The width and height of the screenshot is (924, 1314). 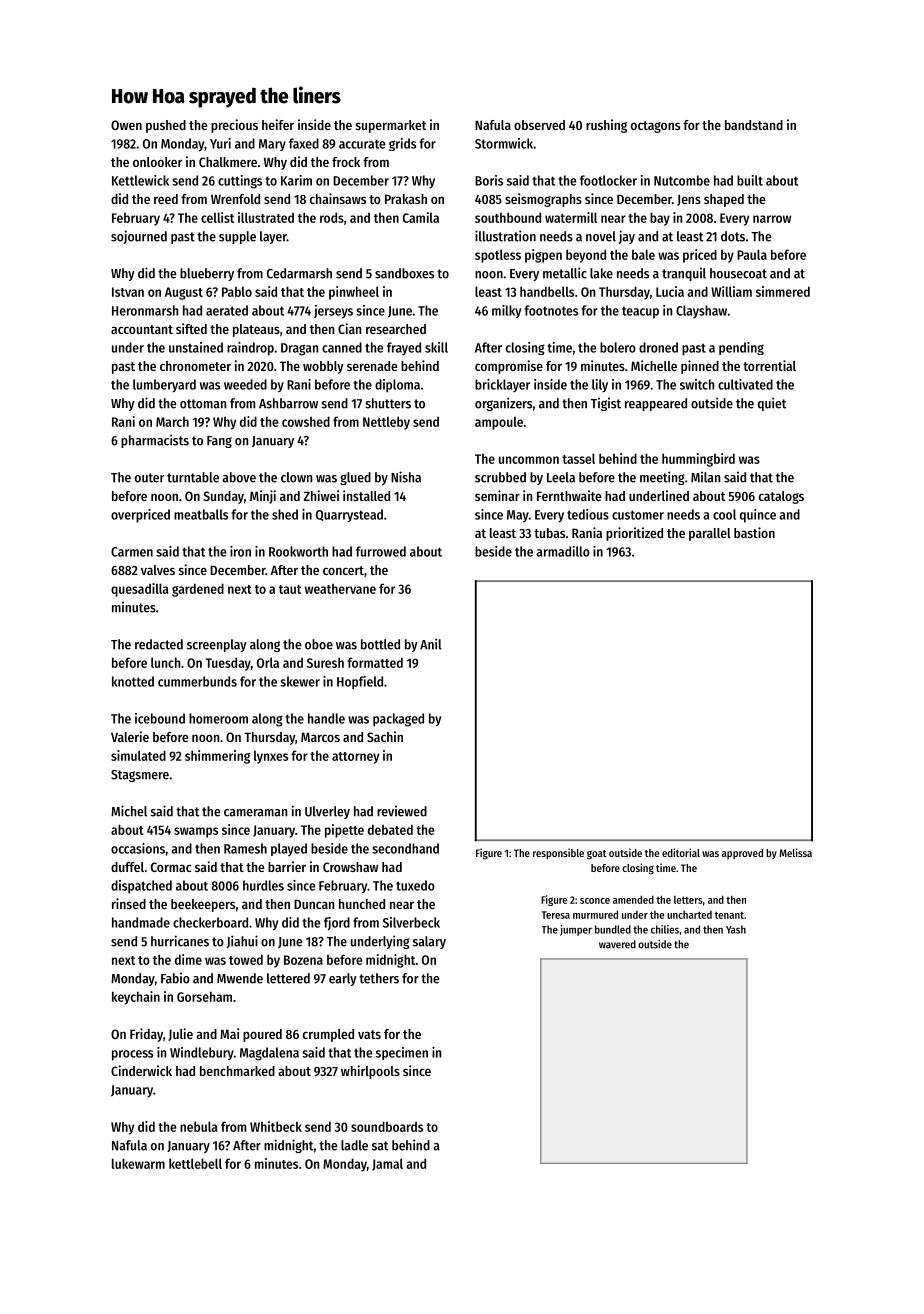 I want to click on simulated, so click(x=138, y=755).
